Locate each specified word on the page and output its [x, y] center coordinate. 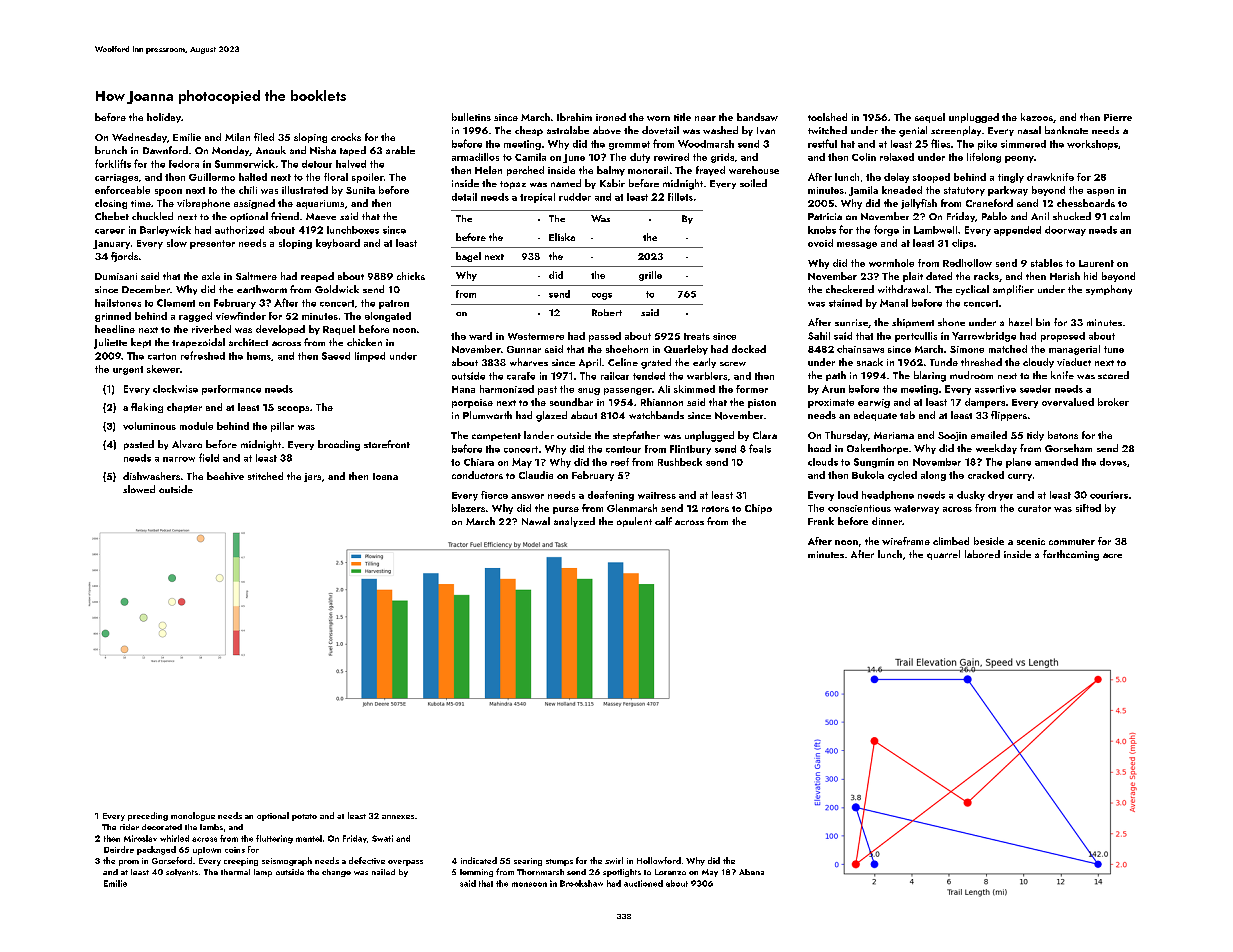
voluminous [149, 426]
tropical [537, 198]
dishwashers [151, 476]
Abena [751, 872]
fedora [184, 164]
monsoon [529, 884]
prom [129, 863]
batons [1063, 435]
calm [1120, 216]
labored [982, 554]
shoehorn [627, 349]
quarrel [943, 555]
